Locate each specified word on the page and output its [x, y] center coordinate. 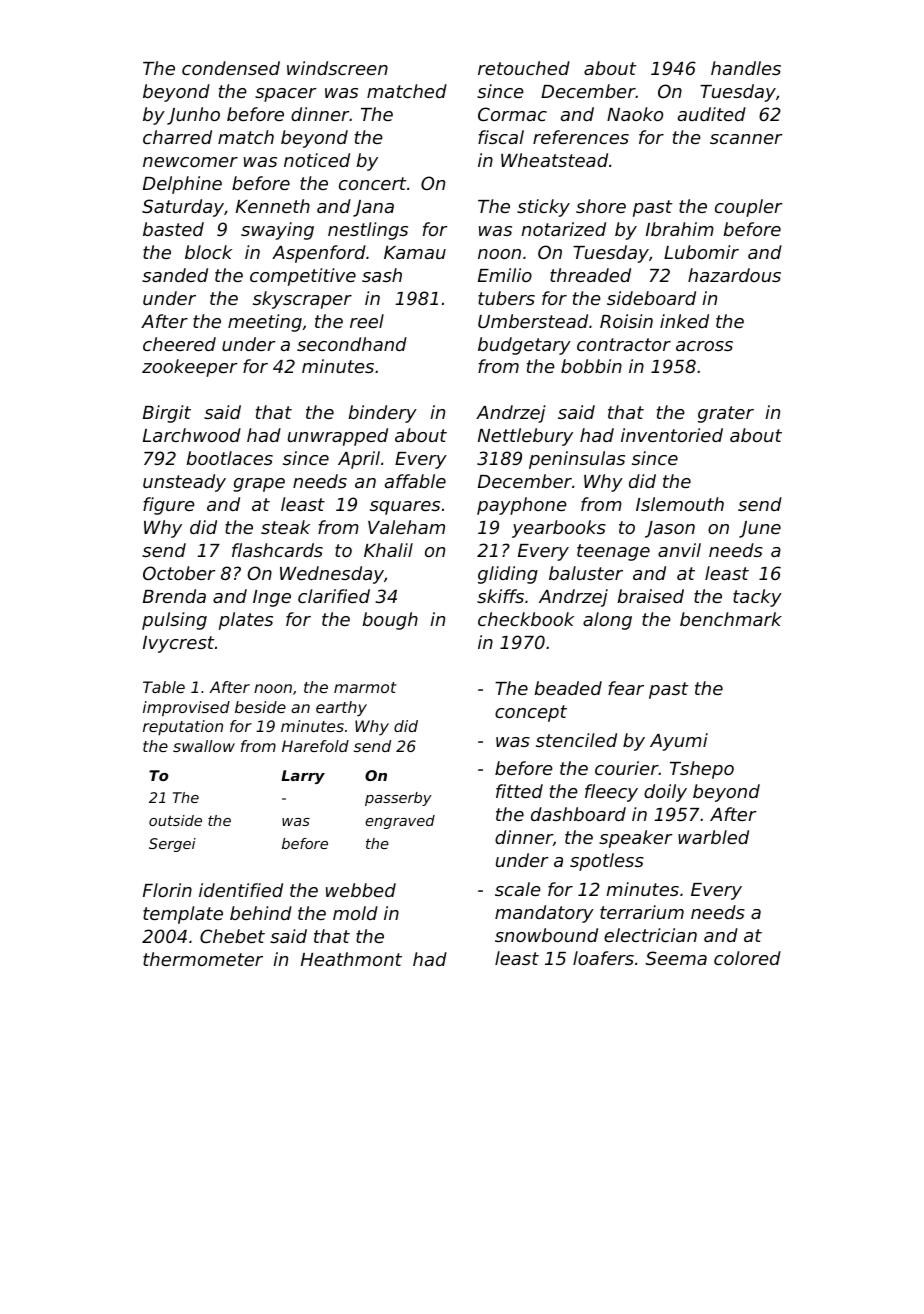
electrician [650, 935]
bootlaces [230, 458]
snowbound [546, 935]
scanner [746, 139]
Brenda [174, 596]
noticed [317, 160]
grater [726, 414]
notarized [563, 229]
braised [651, 596]
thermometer [203, 959]
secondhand [352, 344]
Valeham [406, 527]
